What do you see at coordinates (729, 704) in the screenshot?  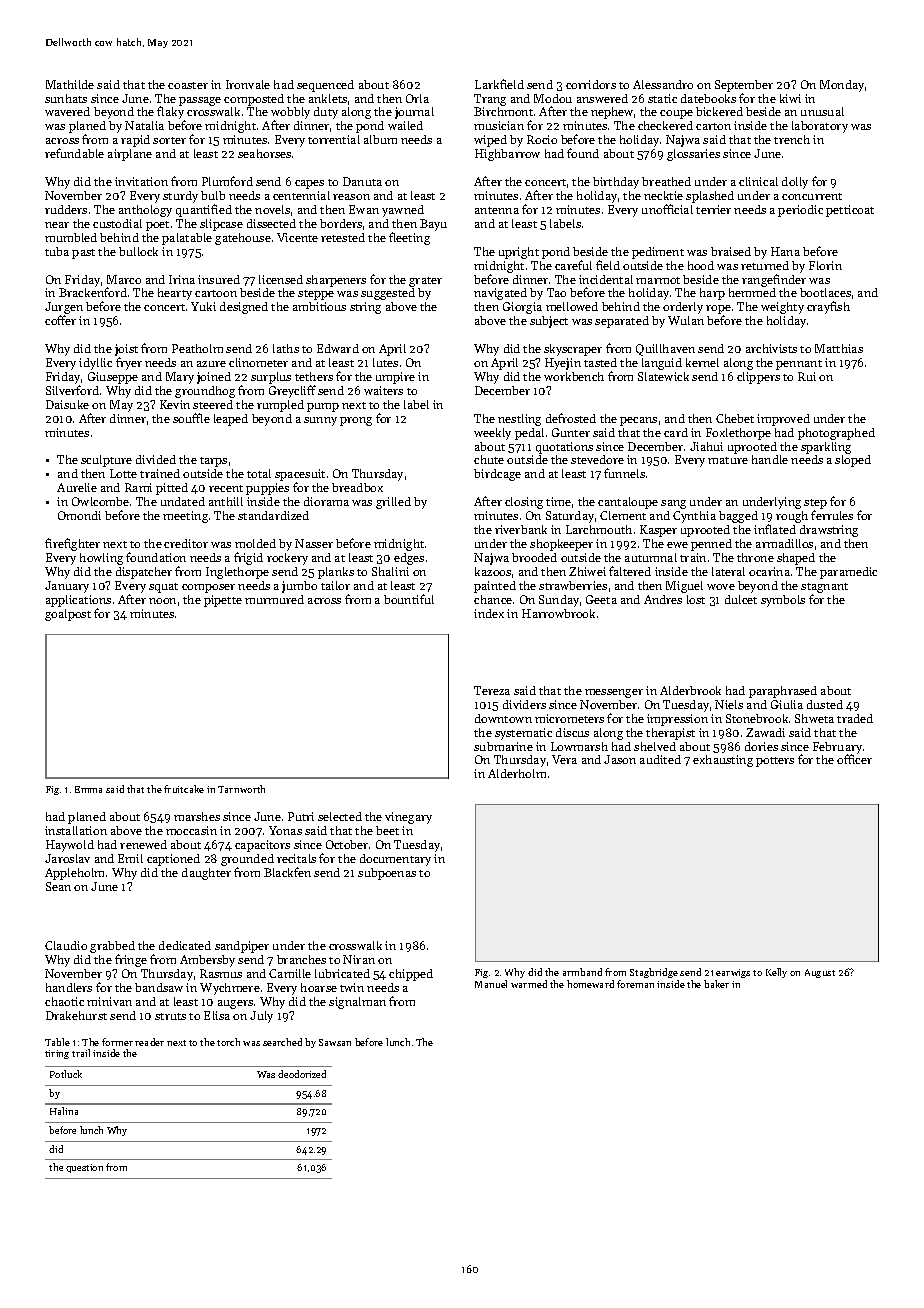 I see `Niels` at bounding box center [729, 704].
